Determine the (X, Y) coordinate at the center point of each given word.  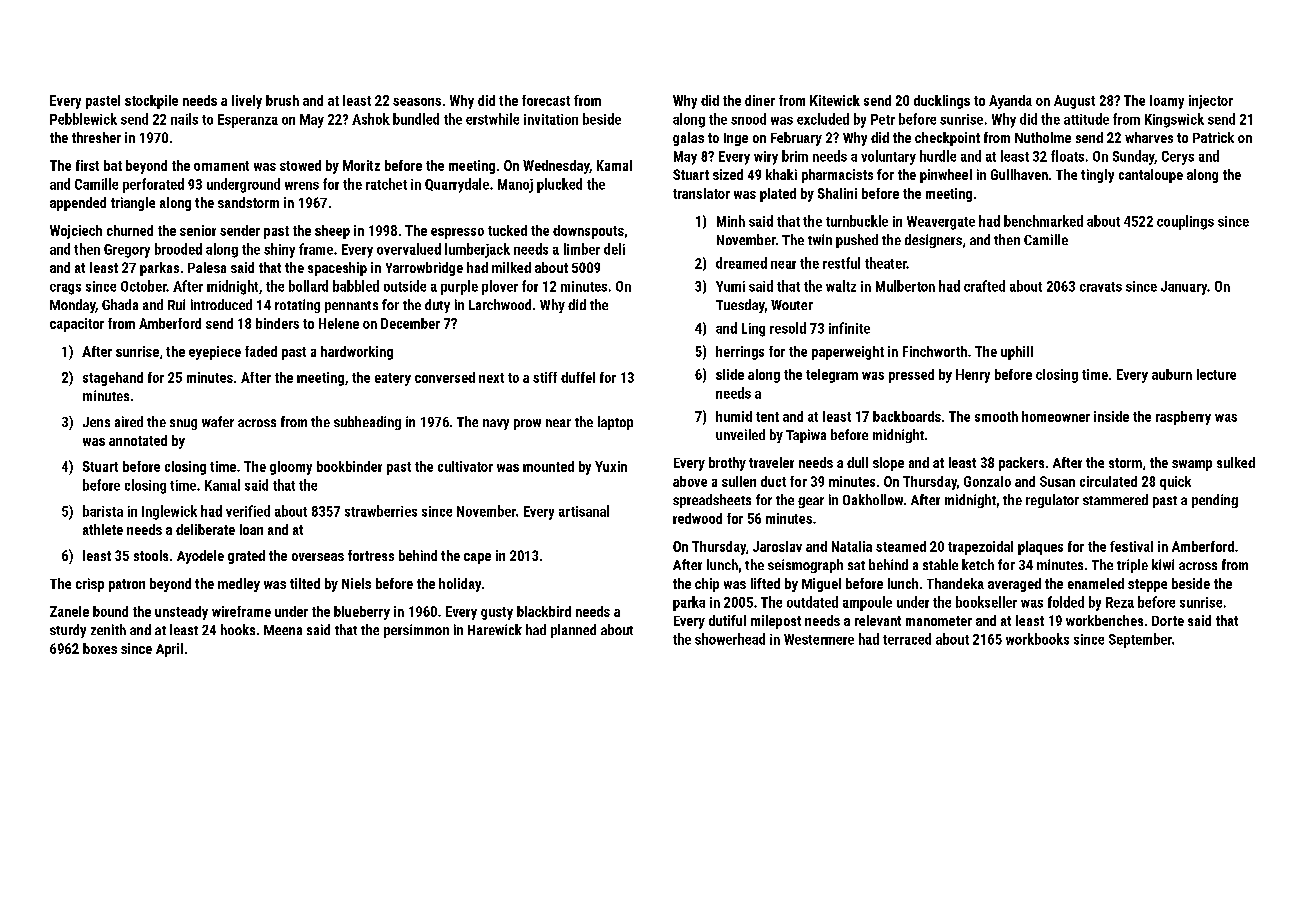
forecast (546, 100)
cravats (1101, 287)
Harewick (495, 629)
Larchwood (500, 304)
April (169, 650)
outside (405, 286)
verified (248, 511)
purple (459, 287)
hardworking (357, 353)
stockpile (151, 102)
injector (1211, 102)
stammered (1115, 499)
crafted (984, 286)
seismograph (805, 566)
